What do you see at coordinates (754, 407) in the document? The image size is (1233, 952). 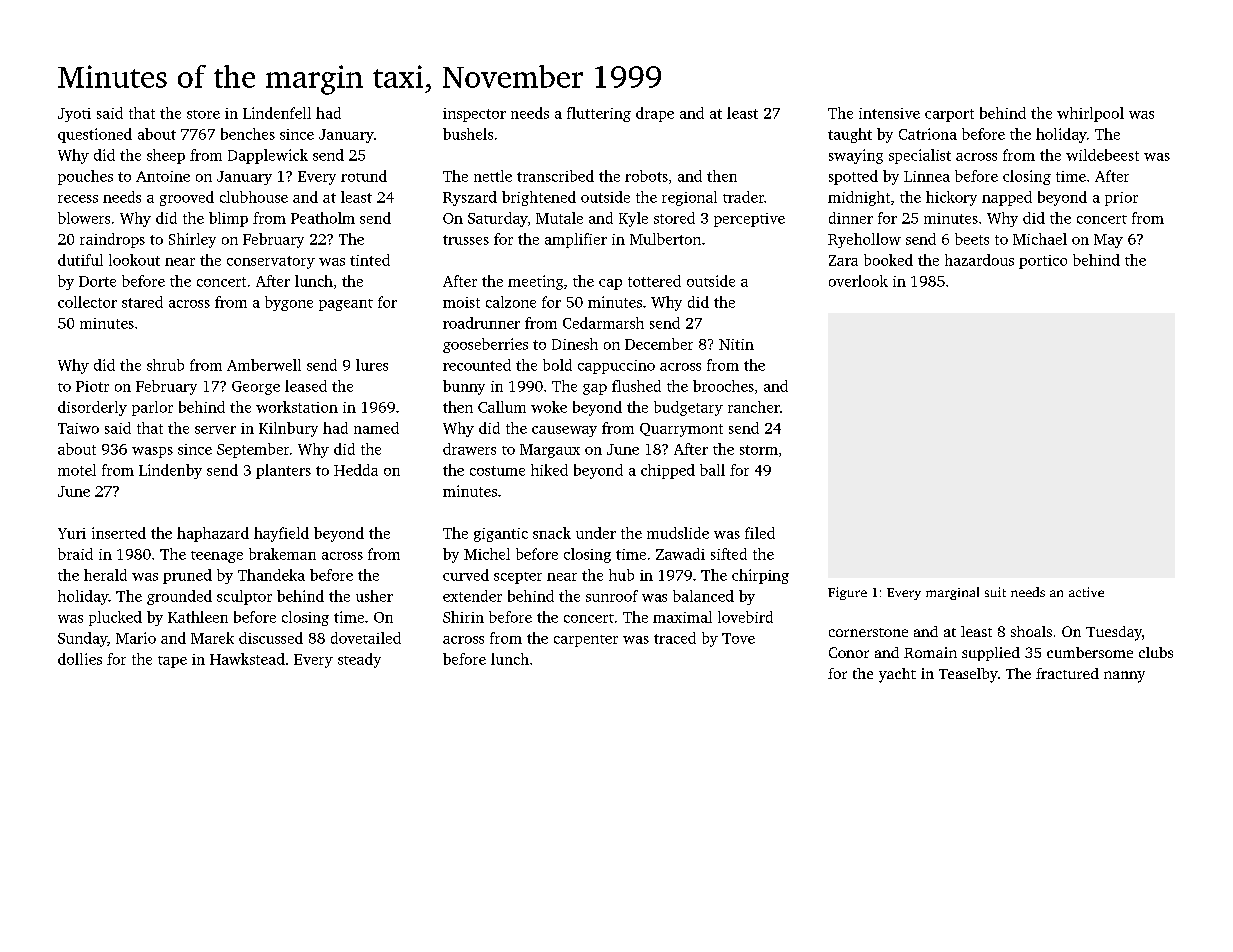 I see `rancher` at bounding box center [754, 407].
